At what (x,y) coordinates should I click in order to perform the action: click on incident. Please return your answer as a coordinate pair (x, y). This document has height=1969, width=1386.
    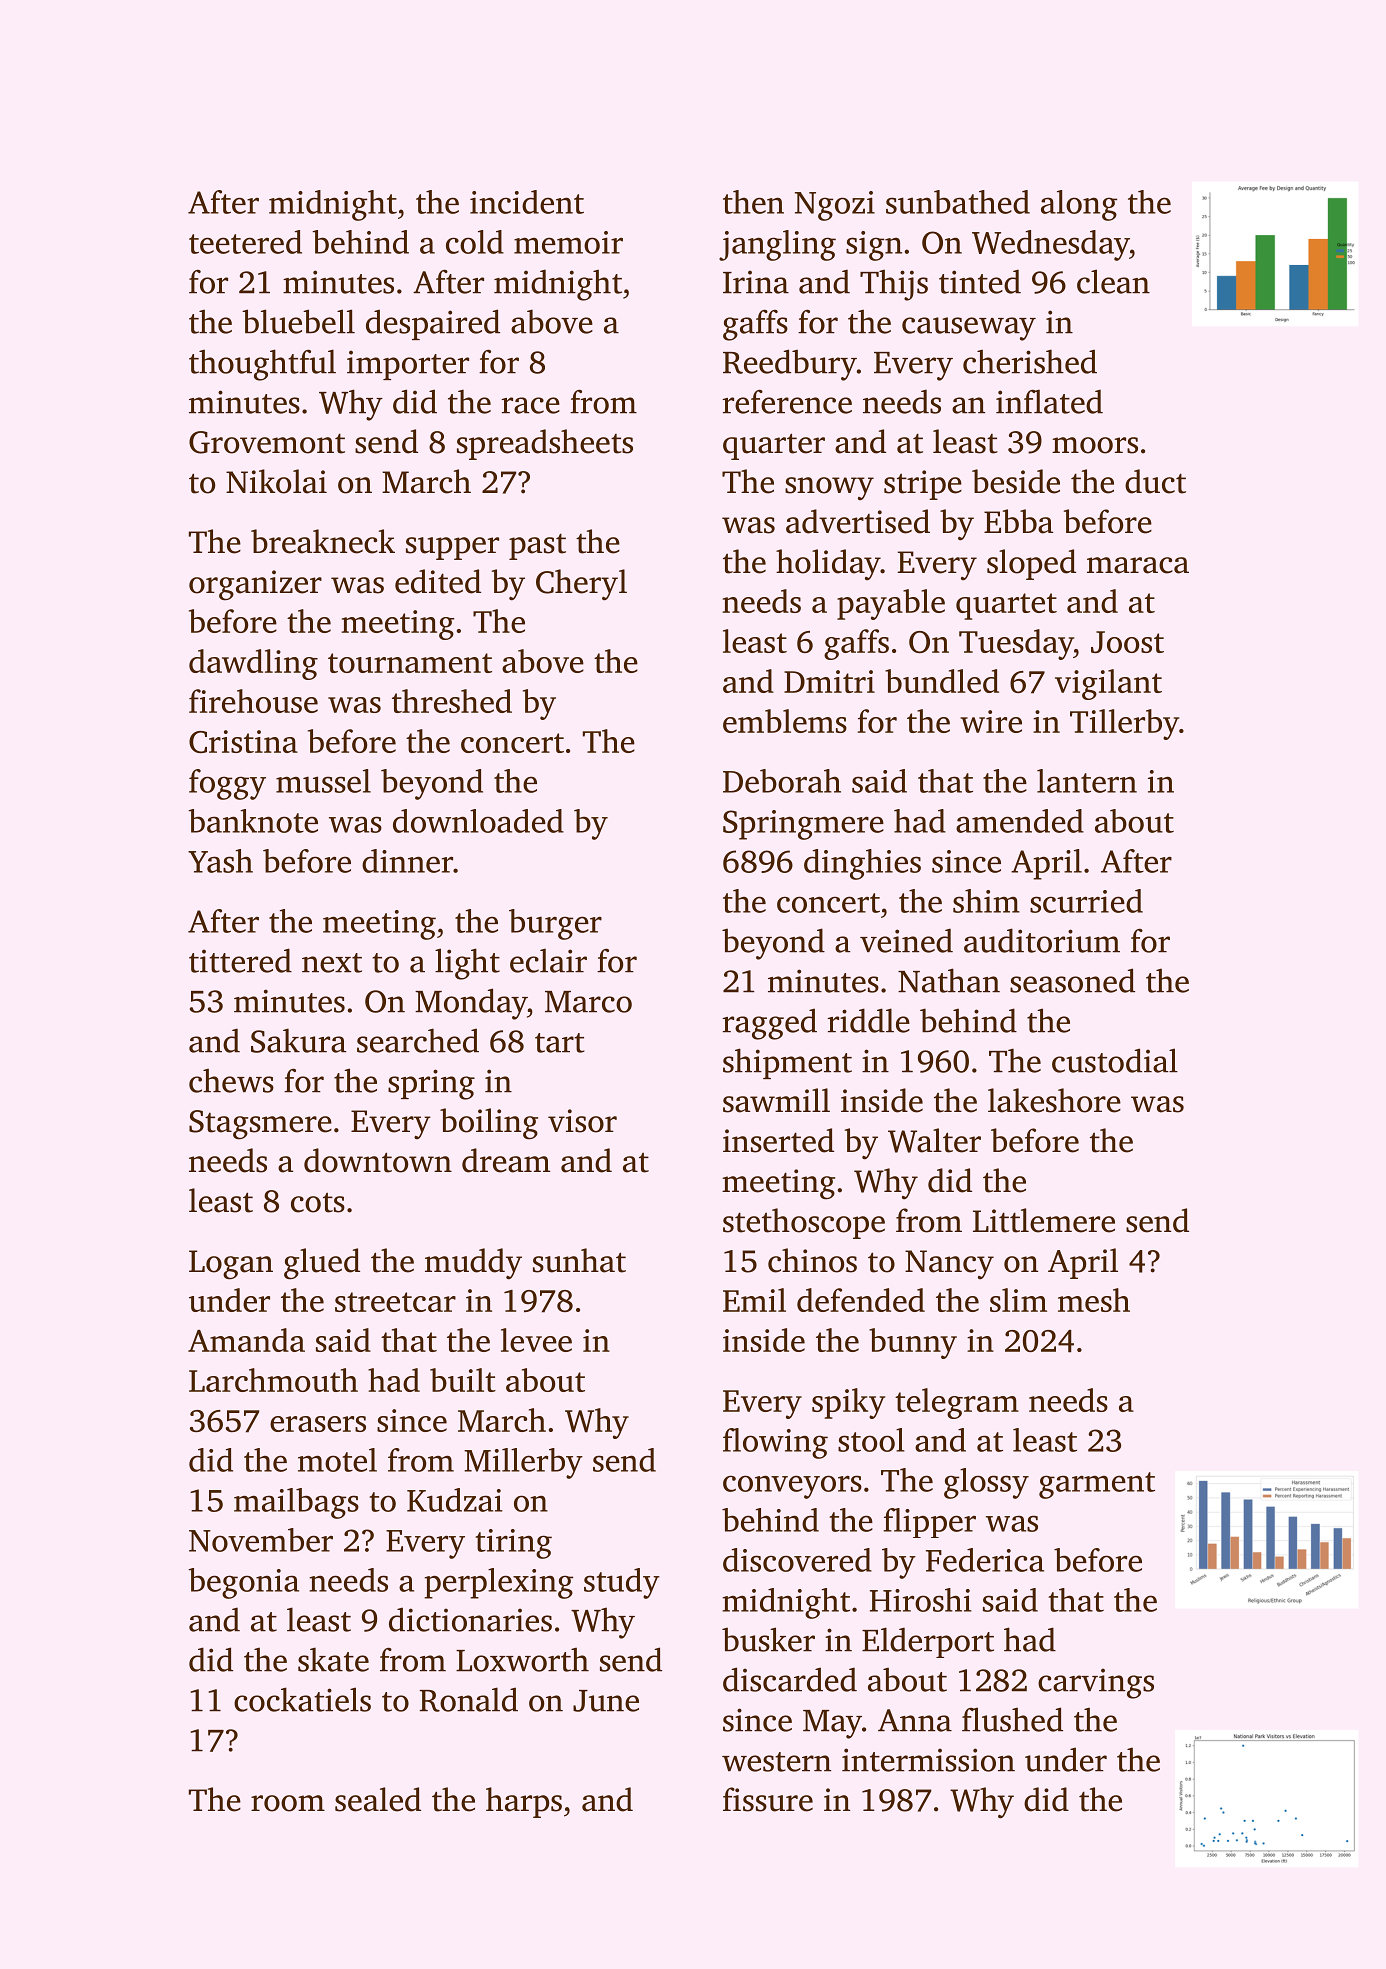
    Looking at the image, I should click on (527, 202).
